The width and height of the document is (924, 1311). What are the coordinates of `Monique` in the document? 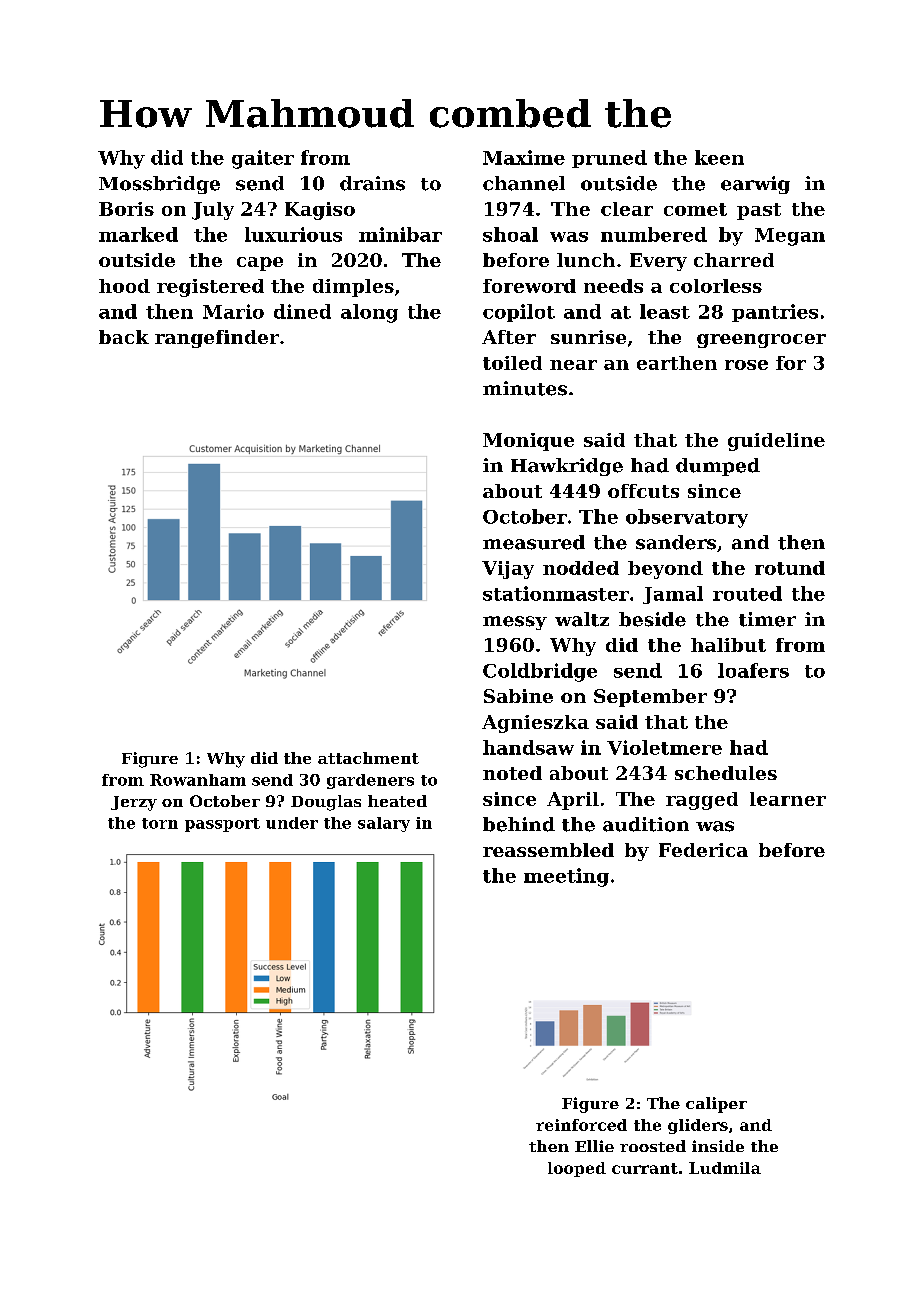 It's located at (528, 442).
